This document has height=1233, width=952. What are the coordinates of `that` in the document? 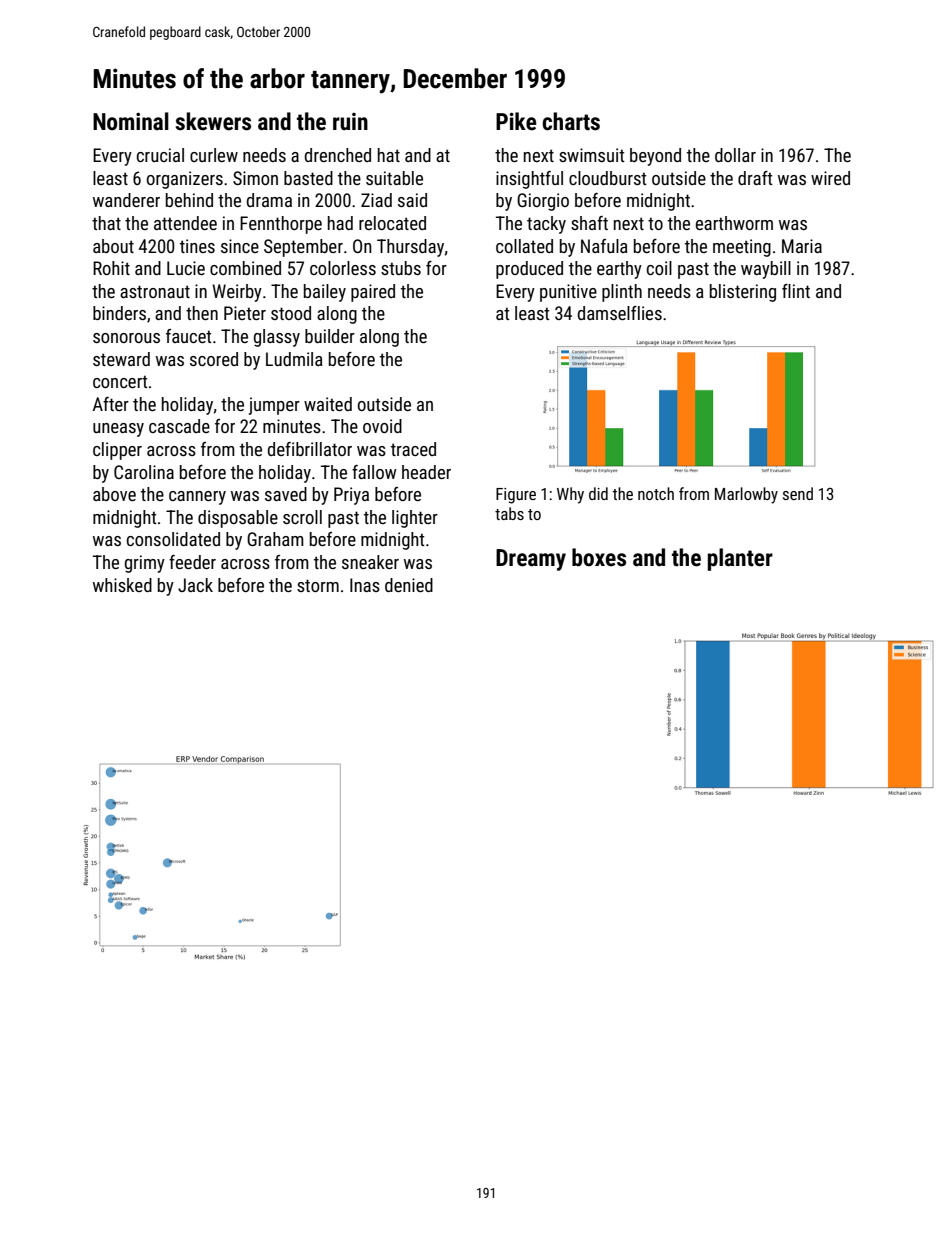 It's located at (106, 223).
